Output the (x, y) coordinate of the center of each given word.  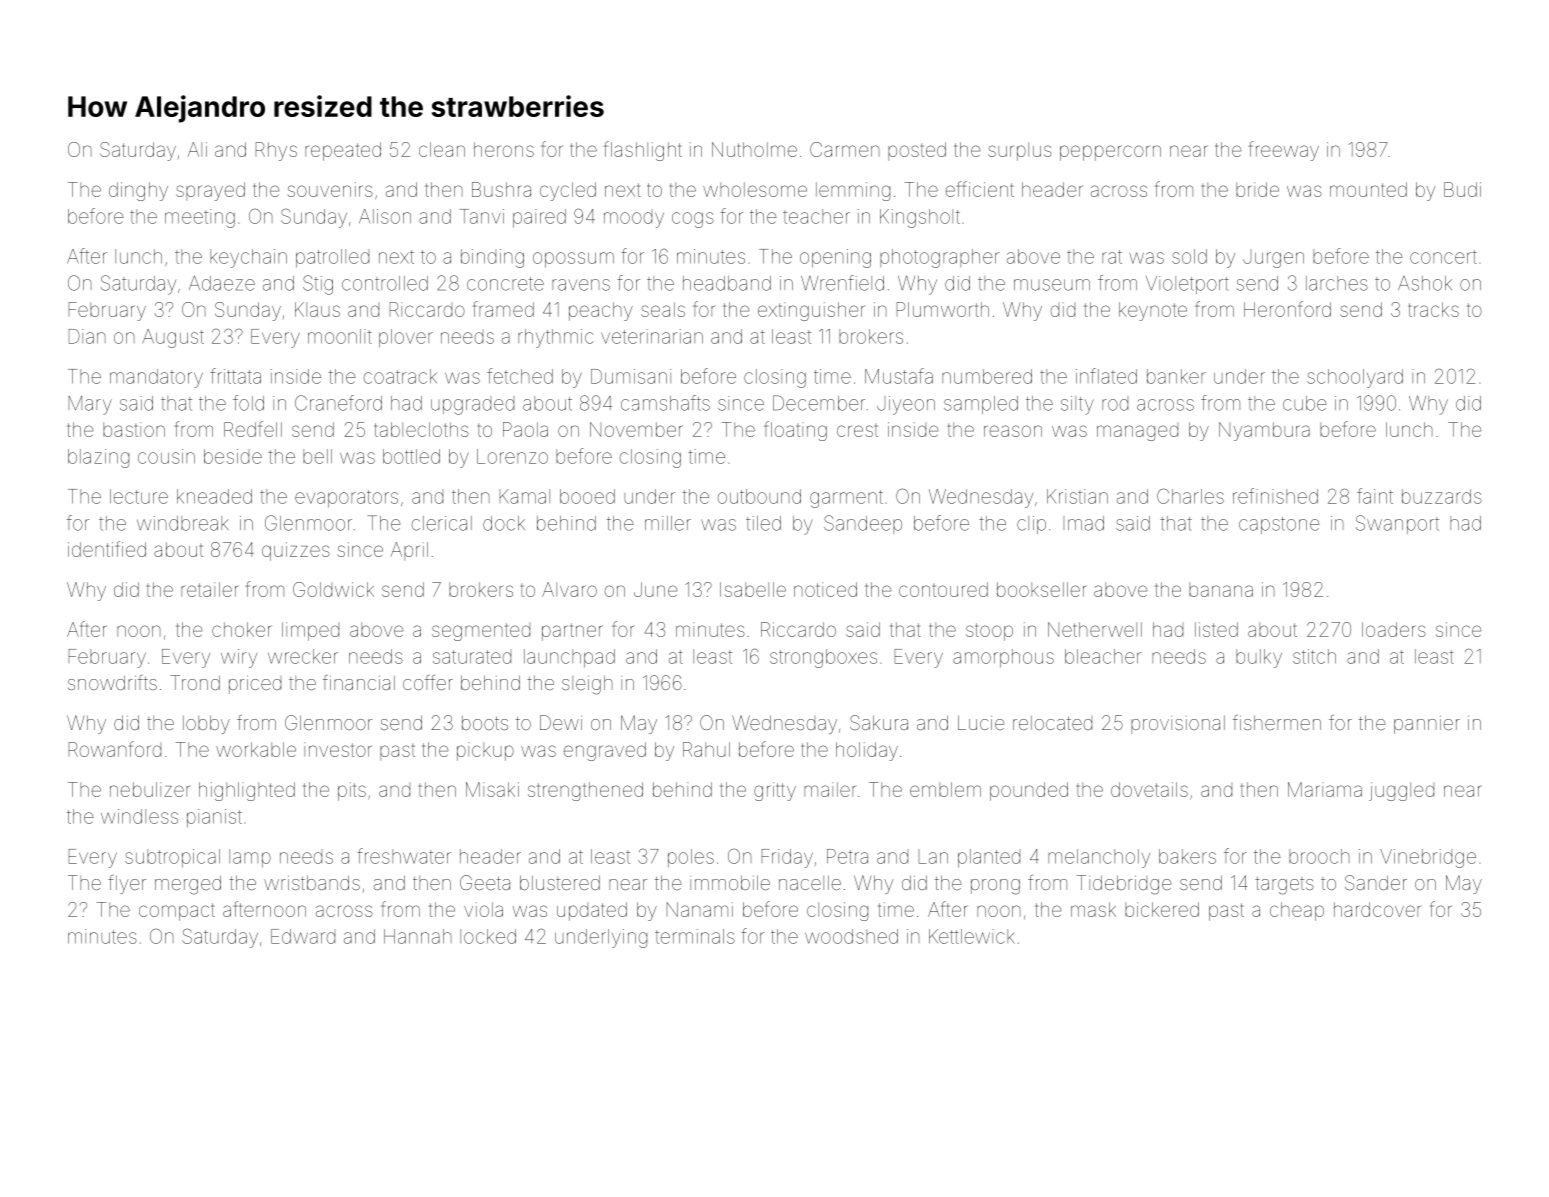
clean (442, 149)
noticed (825, 589)
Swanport (1397, 524)
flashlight (643, 151)
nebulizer (150, 789)
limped (310, 631)
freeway (1284, 151)
